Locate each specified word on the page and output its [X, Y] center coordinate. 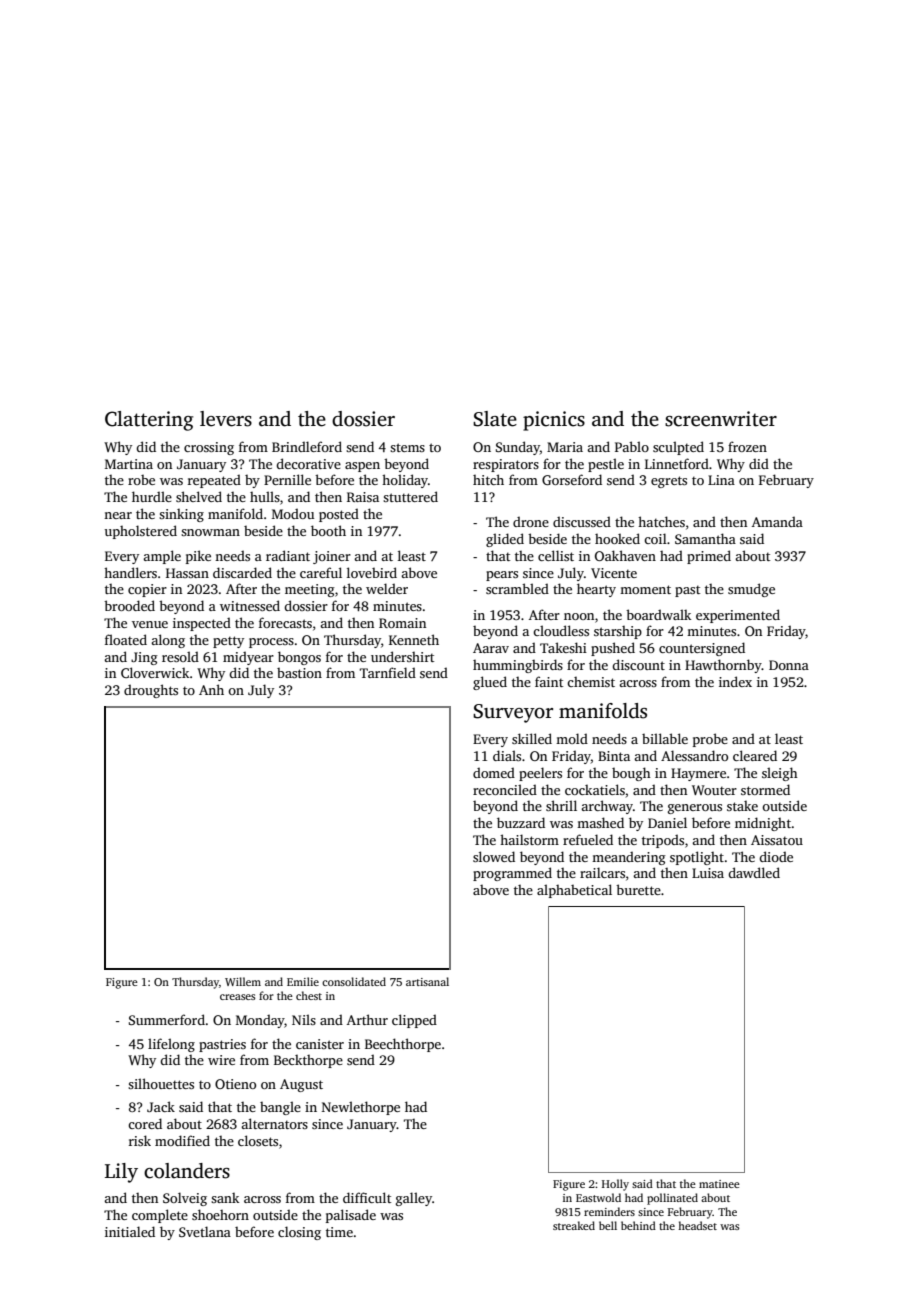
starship [618, 632]
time [339, 1232]
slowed [494, 856]
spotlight [697, 858]
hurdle [152, 496]
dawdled [754, 872]
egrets [669, 482]
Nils [304, 1019]
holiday [405, 481]
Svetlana [205, 1231]
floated [126, 639]
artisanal [427, 981]
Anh [211, 689]
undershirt [402, 656]
